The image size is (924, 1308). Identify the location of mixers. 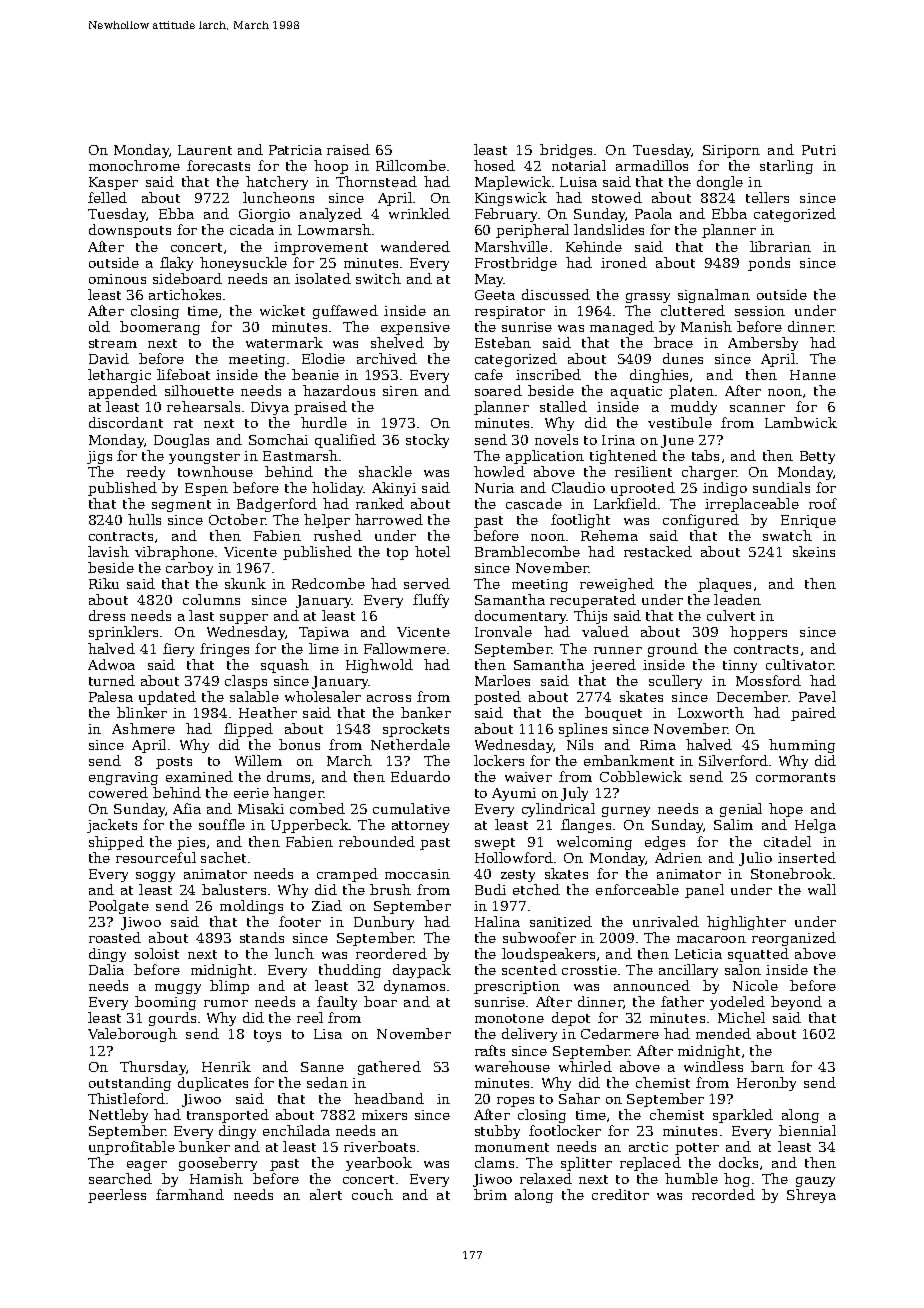
(384, 1115).
